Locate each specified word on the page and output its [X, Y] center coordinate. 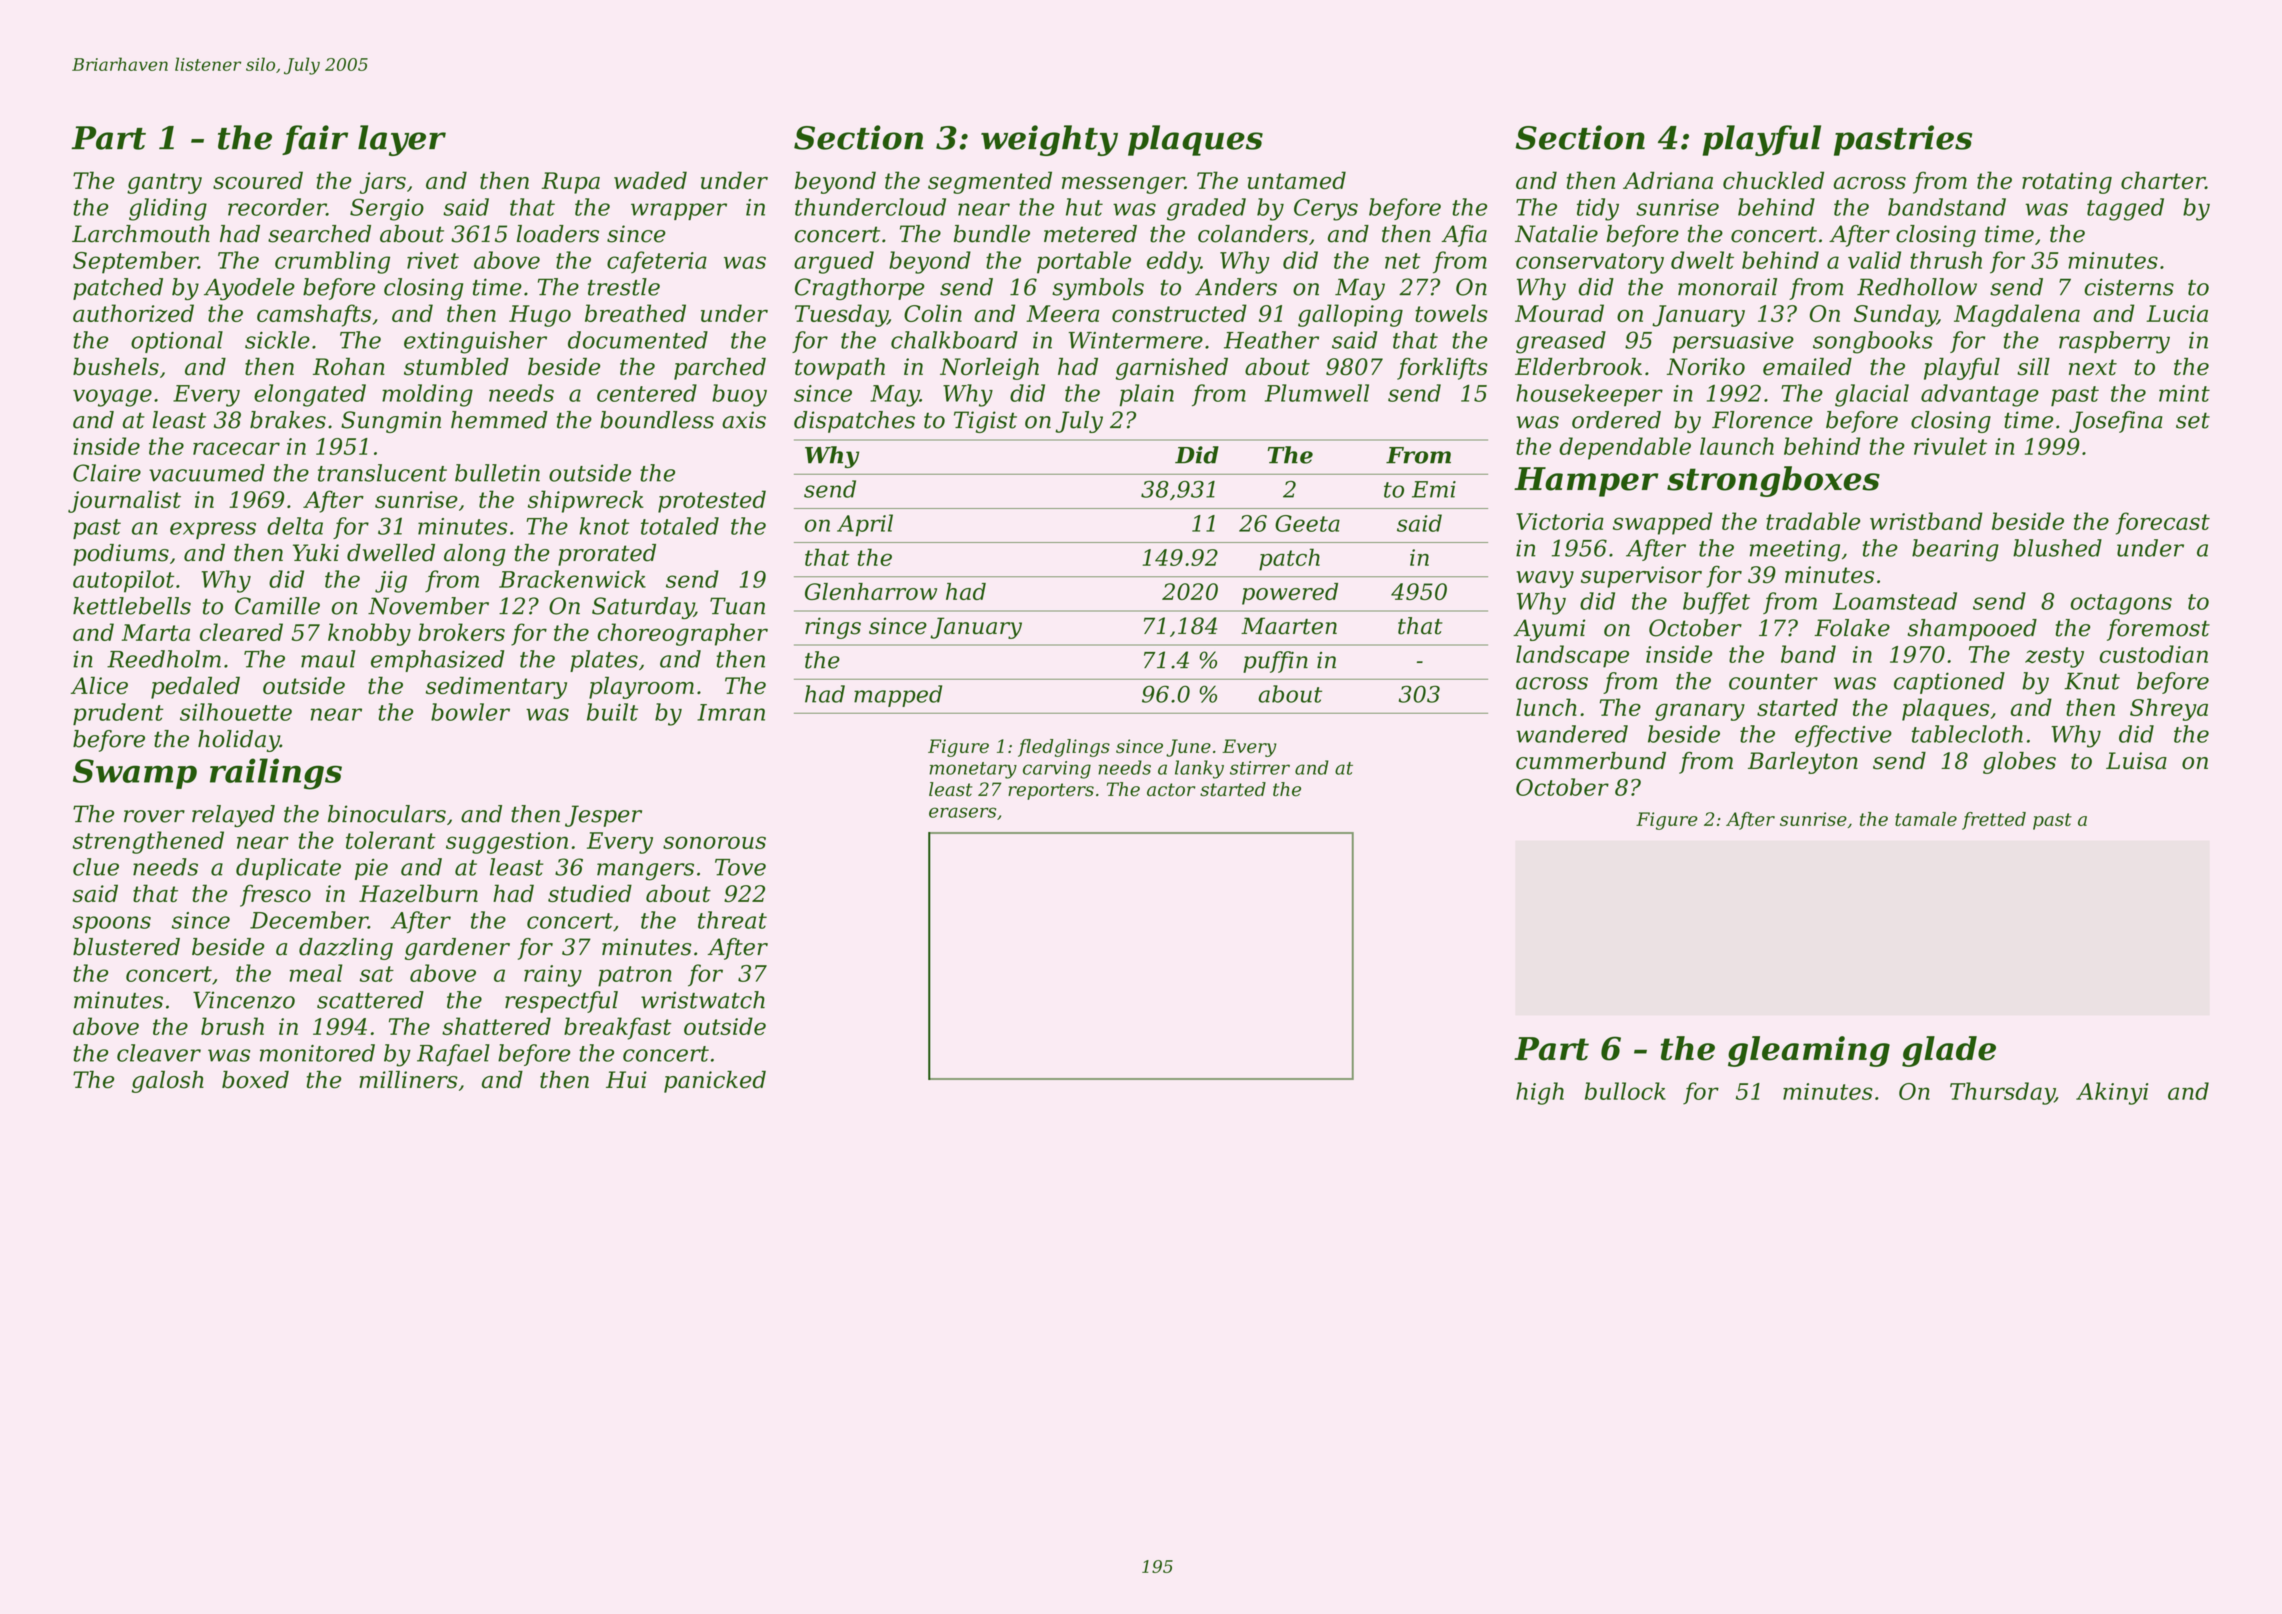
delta [295, 526]
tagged [2125, 209]
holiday [239, 741]
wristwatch [703, 1000]
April [865, 525]
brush [232, 1026]
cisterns [2129, 287]
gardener [457, 949]
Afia [1464, 236]
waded [650, 180]
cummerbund [1591, 761]
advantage [1980, 395]
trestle [624, 287]
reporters [1051, 791]
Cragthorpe [860, 289]
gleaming [1809, 1051]
